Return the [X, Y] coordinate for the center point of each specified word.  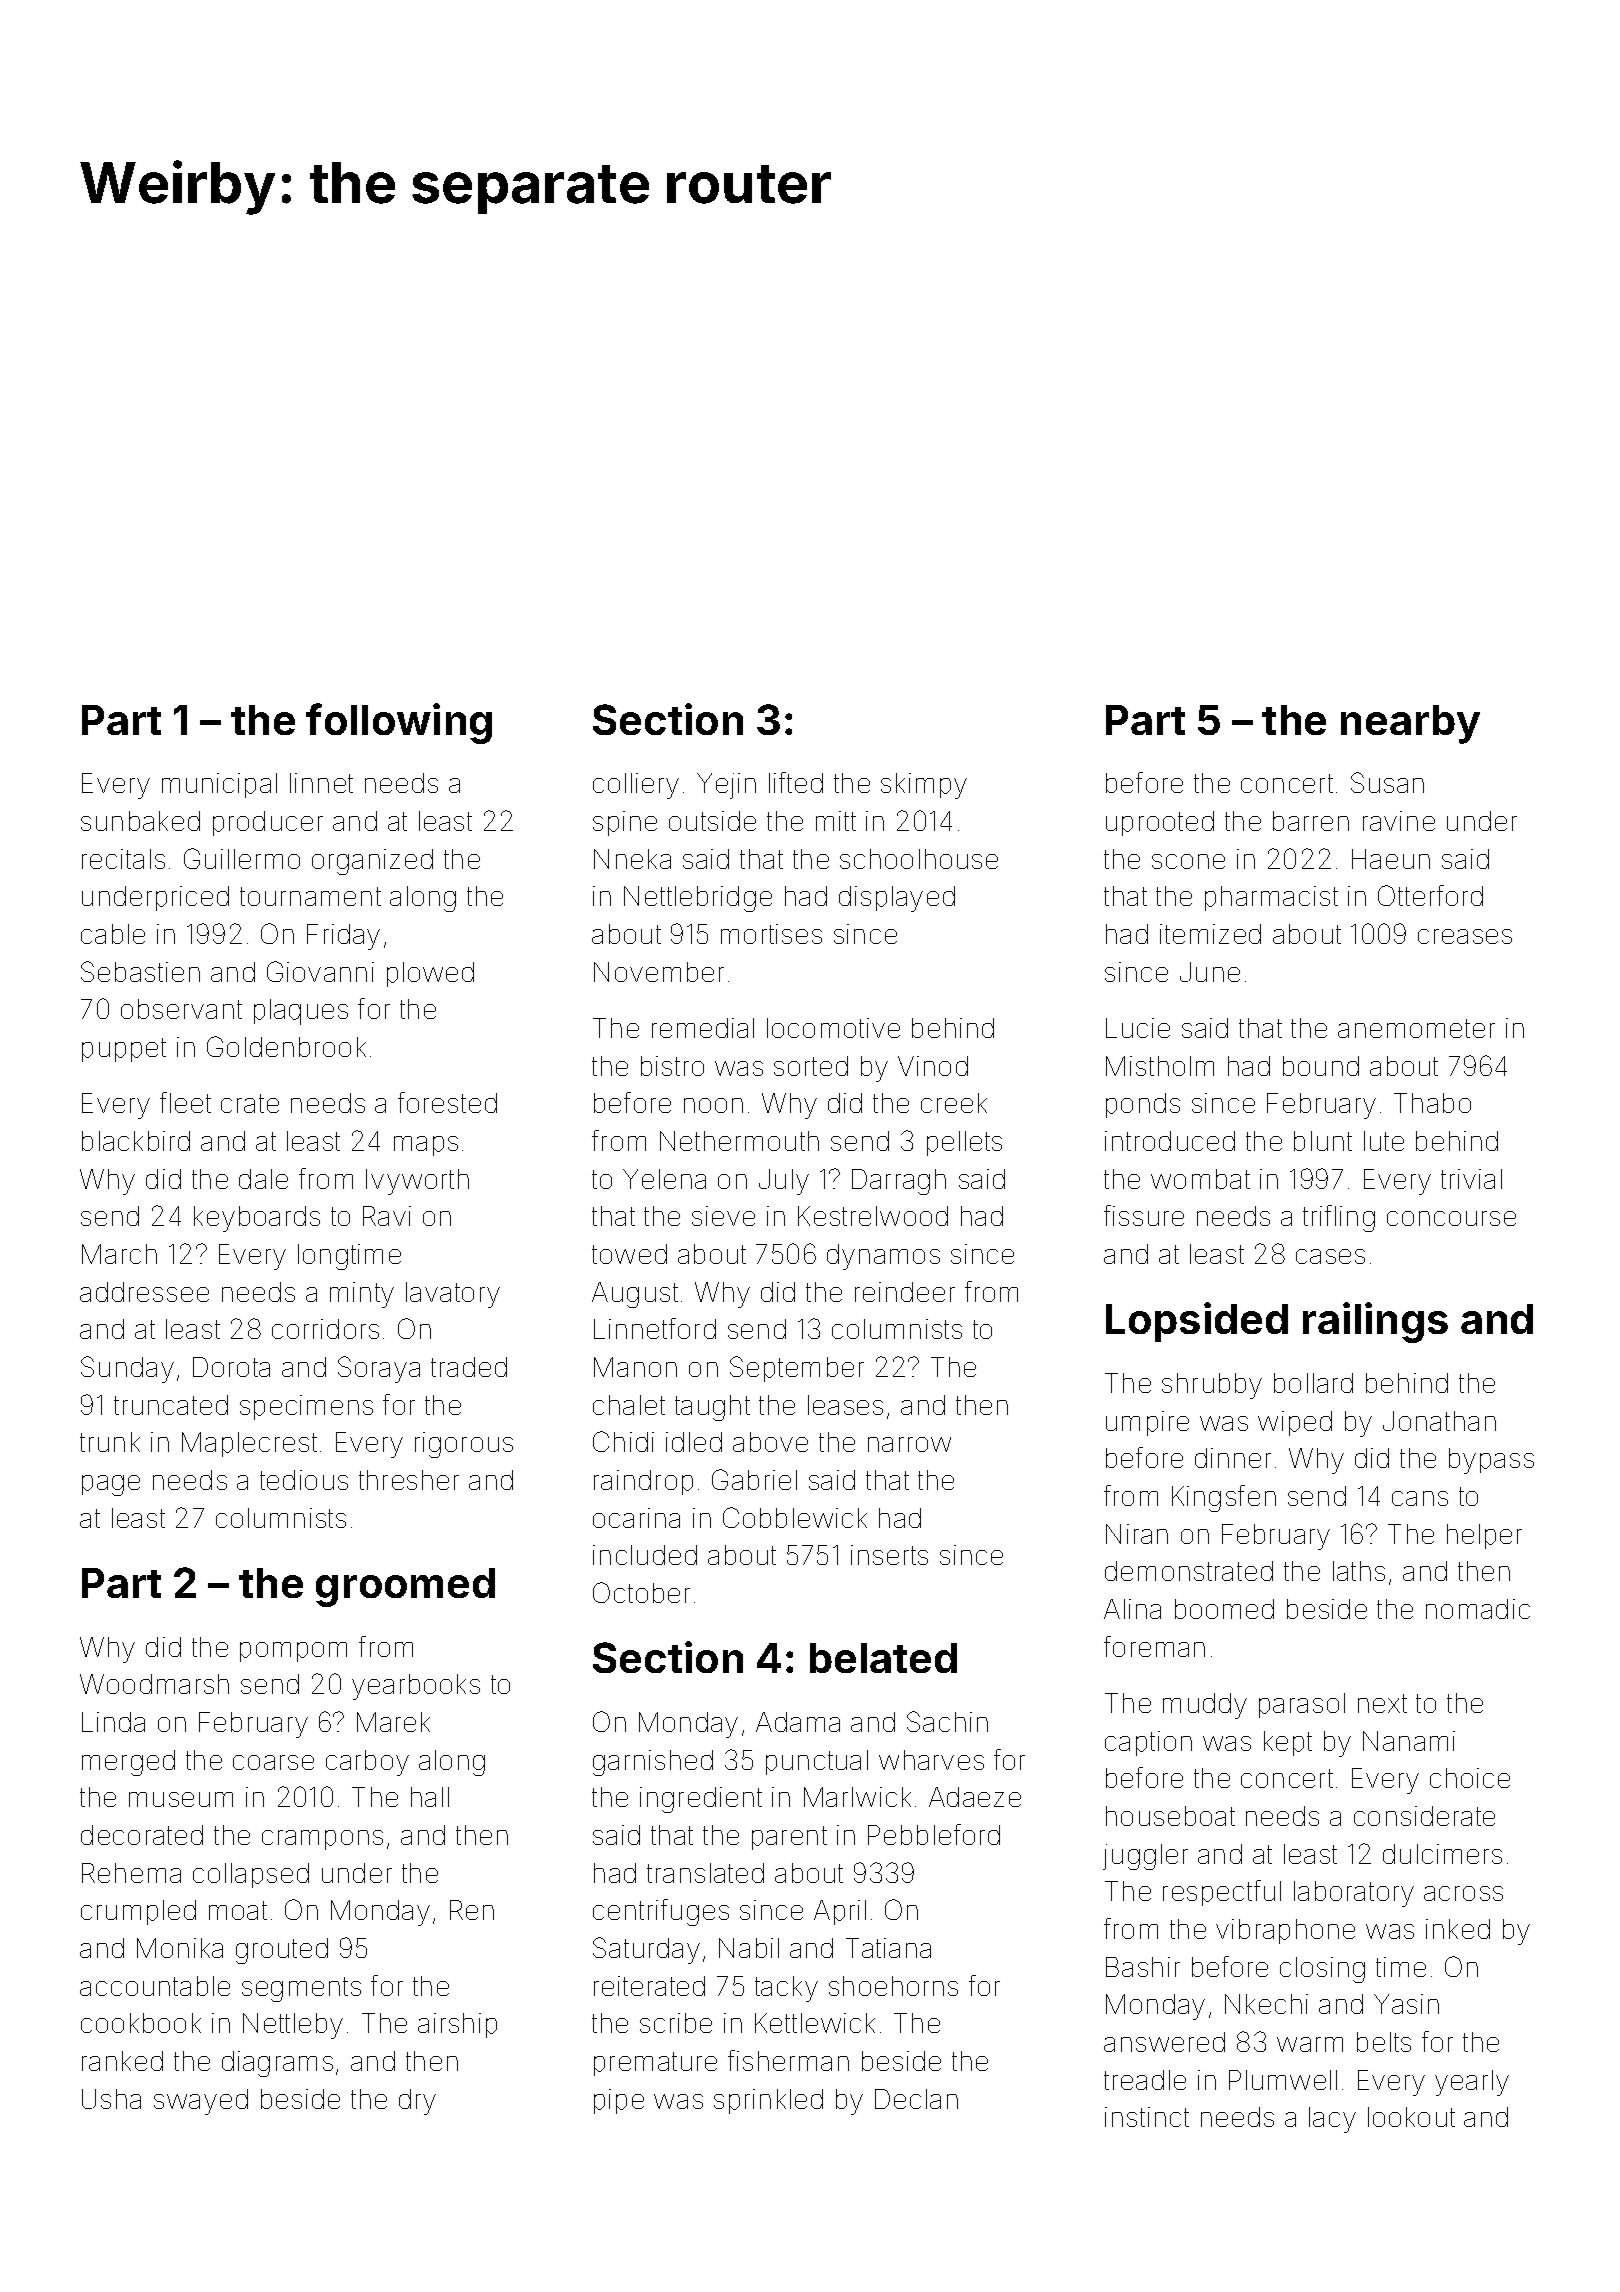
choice [1470, 1778]
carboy [367, 1763]
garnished [653, 1763]
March [119, 1254]
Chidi [623, 1441]
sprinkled [768, 2101]
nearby [1410, 724]
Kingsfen [1224, 1498]
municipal [219, 785]
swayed [201, 2102]
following [399, 723]
